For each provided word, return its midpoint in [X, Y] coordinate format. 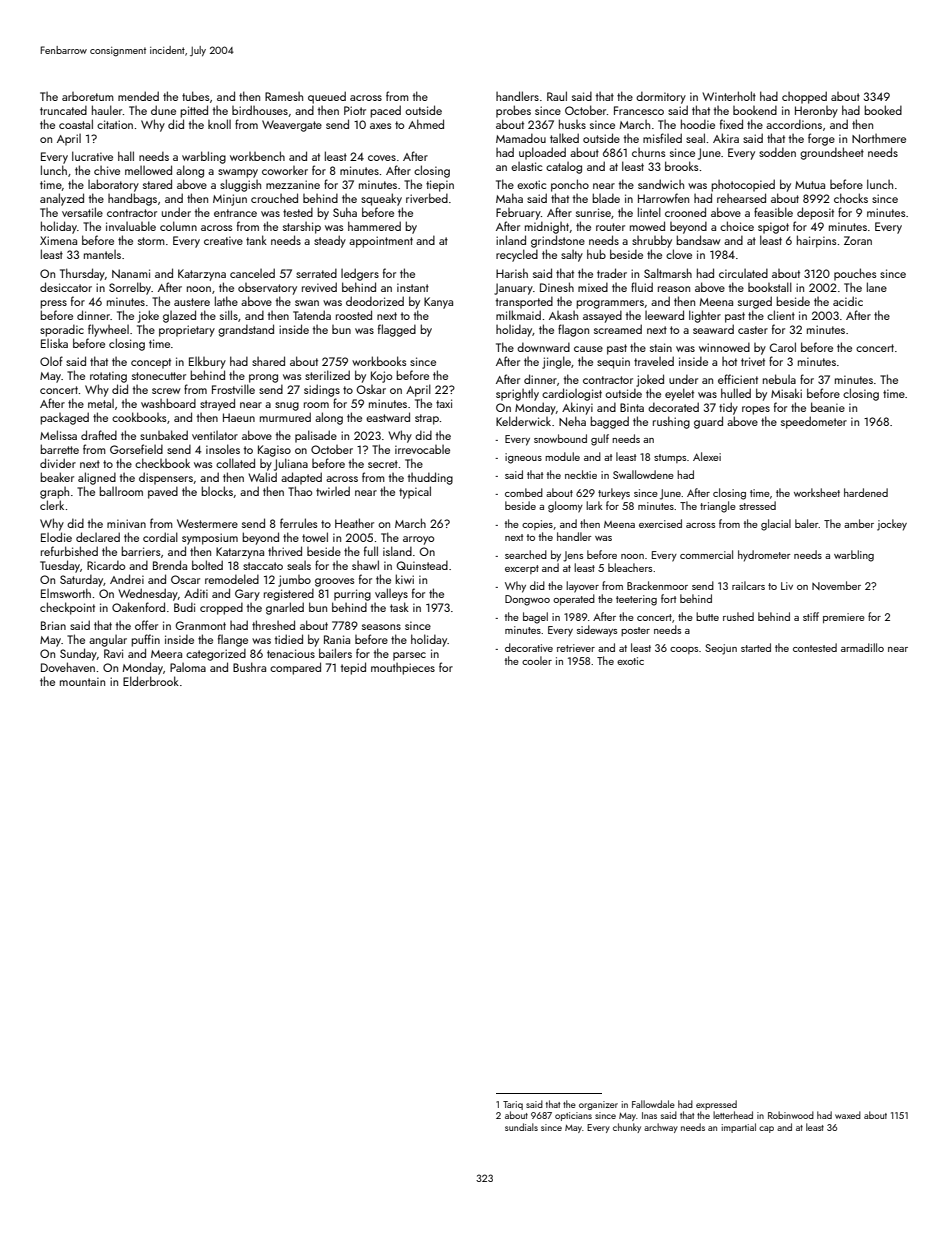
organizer [598, 1105]
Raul [557, 96]
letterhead [733, 1115]
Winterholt [729, 96]
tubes [195, 96]
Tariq [513, 1105]
